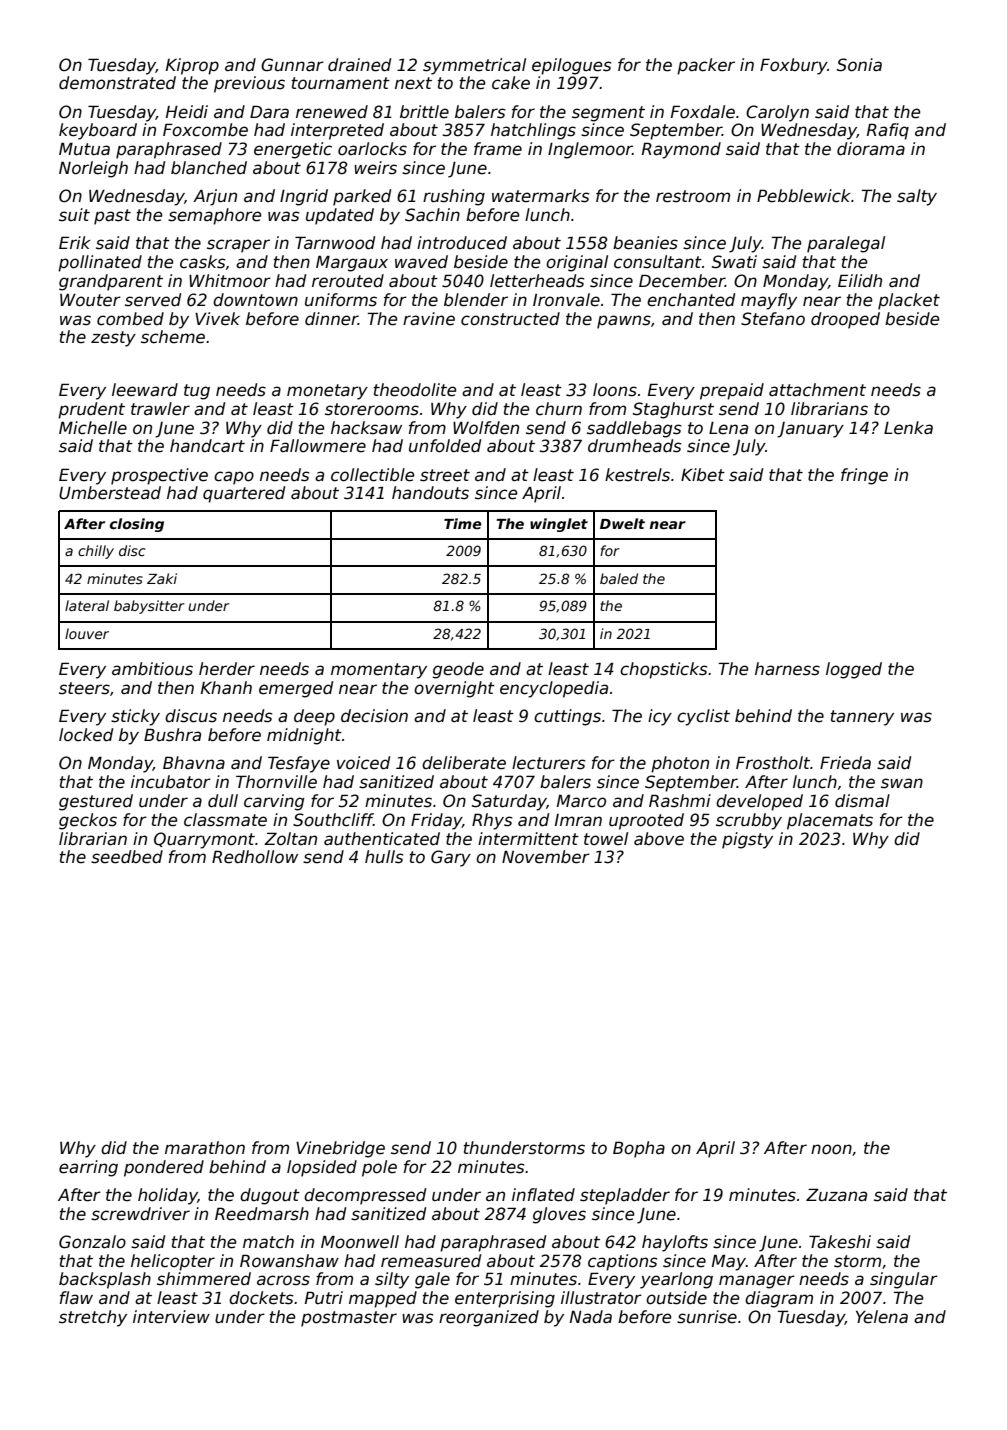 Image resolution: width=1007 pixels, height=1430 pixels. What do you see at coordinates (135, 717) in the screenshot?
I see `sticky` at bounding box center [135, 717].
